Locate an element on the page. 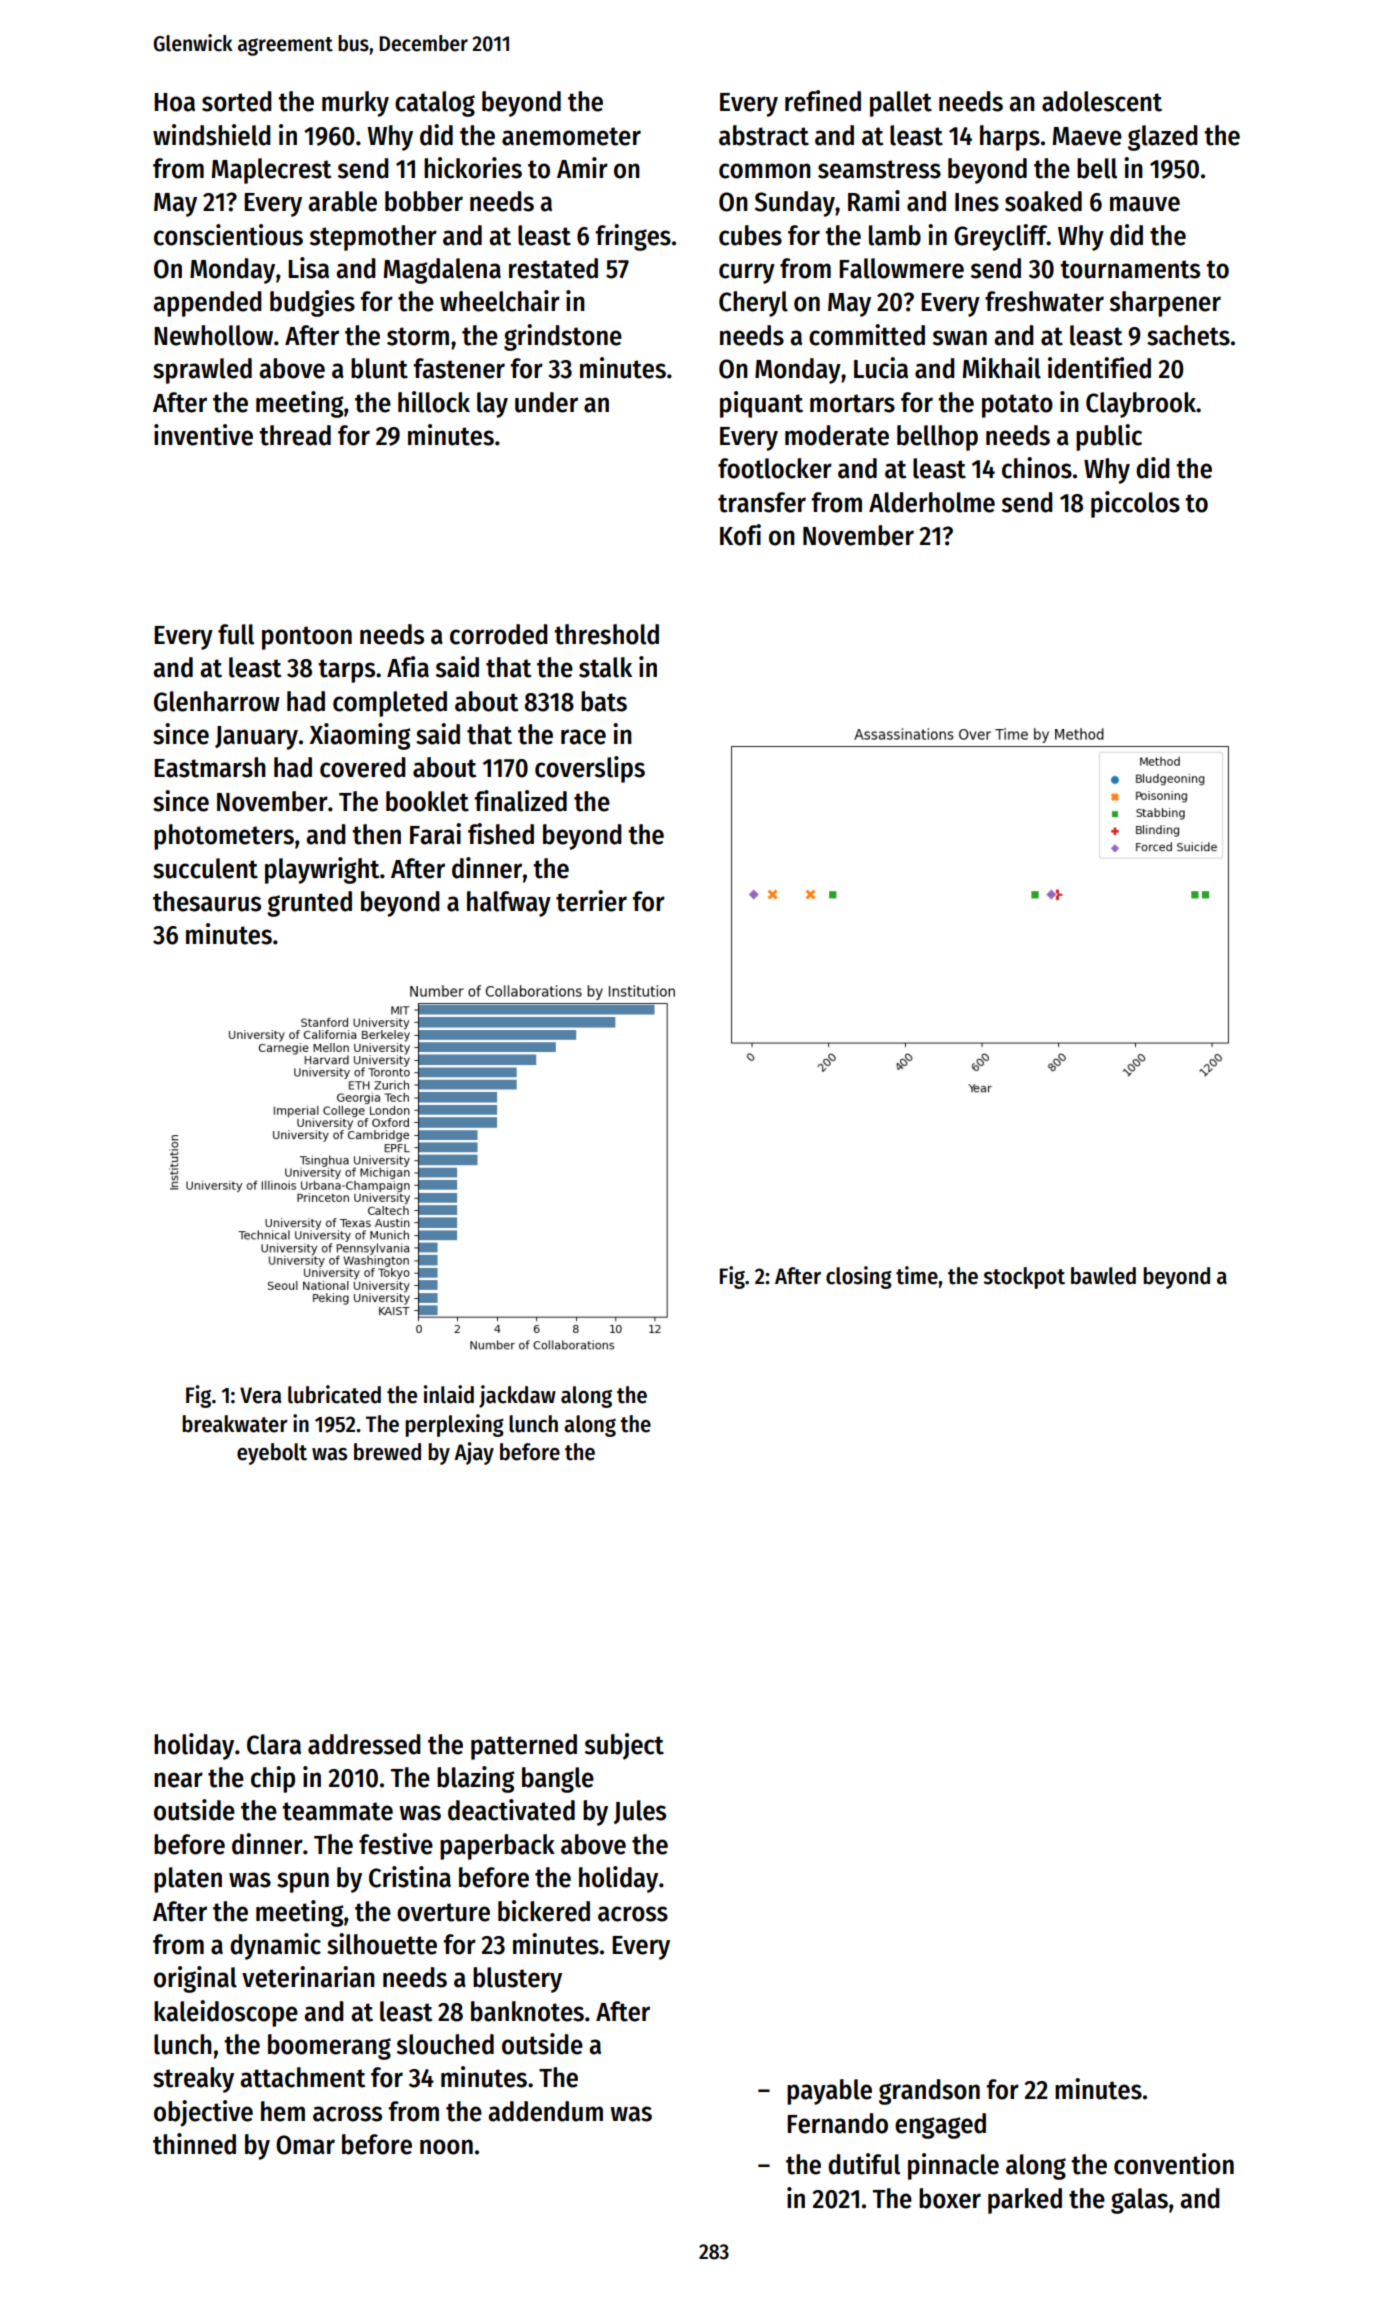 The width and height of the image is (1398, 2303). slouched is located at coordinates (445, 2044).
